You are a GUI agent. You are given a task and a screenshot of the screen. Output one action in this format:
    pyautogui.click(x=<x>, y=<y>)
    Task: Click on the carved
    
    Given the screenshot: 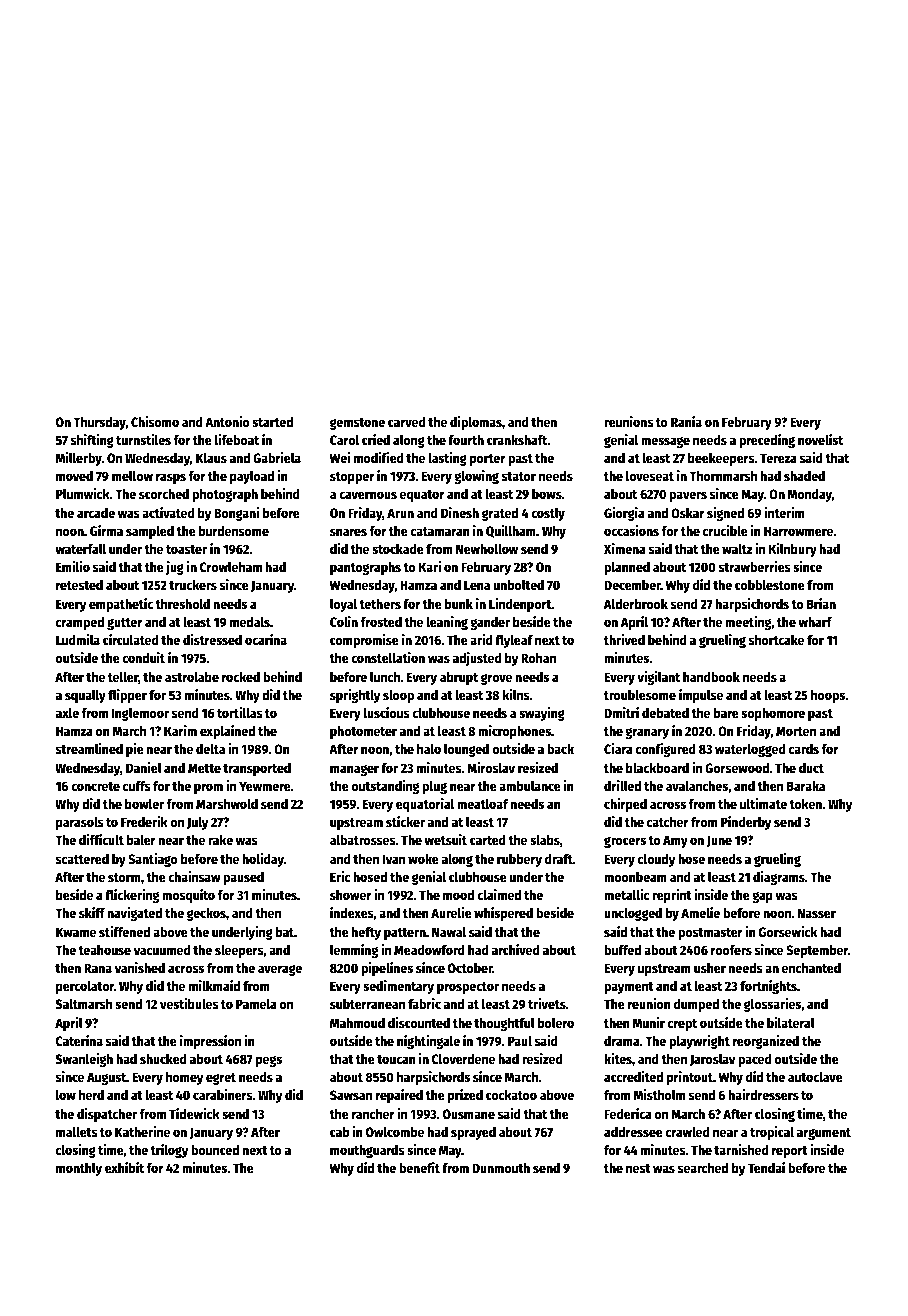 What is the action you would take?
    pyautogui.click(x=407, y=422)
